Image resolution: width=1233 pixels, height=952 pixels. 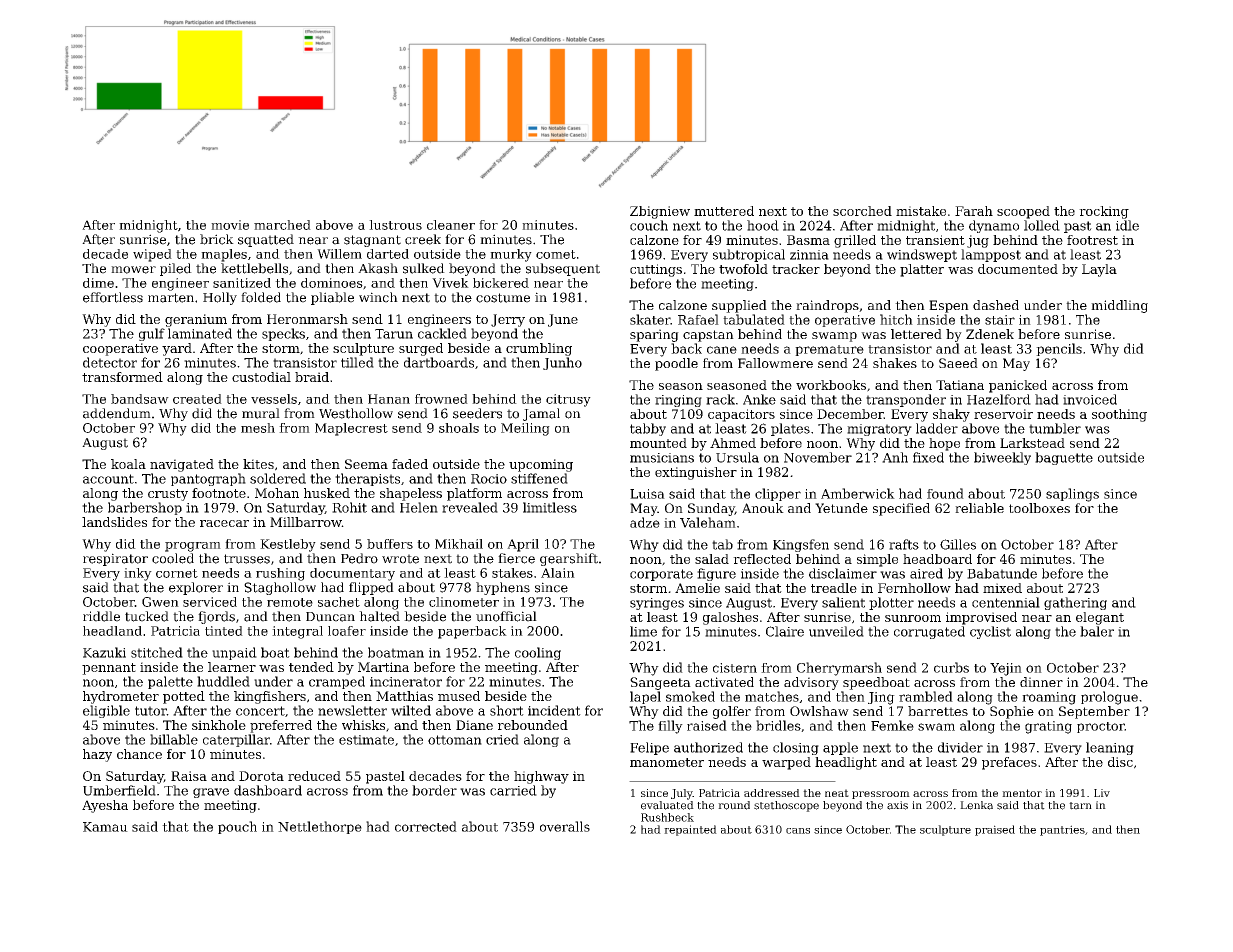 What do you see at coordinates (230, 225) in the screenshot?
I see `movie` at bounding box center [230, 225].
